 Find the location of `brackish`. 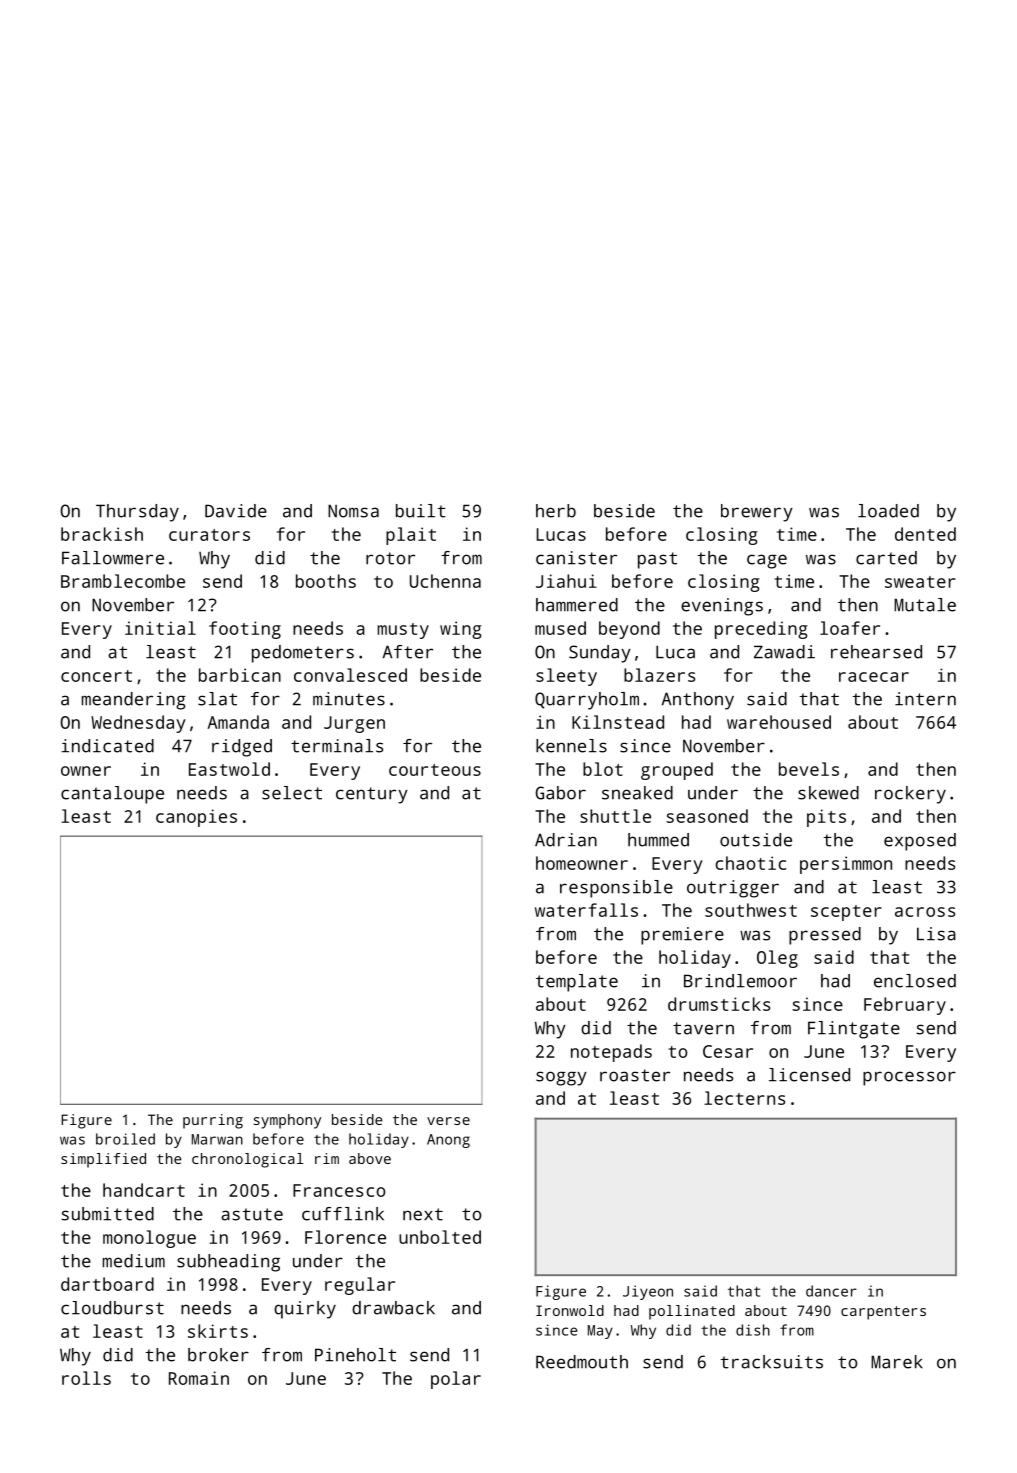

brackish is located at coordinates (102, 534).
